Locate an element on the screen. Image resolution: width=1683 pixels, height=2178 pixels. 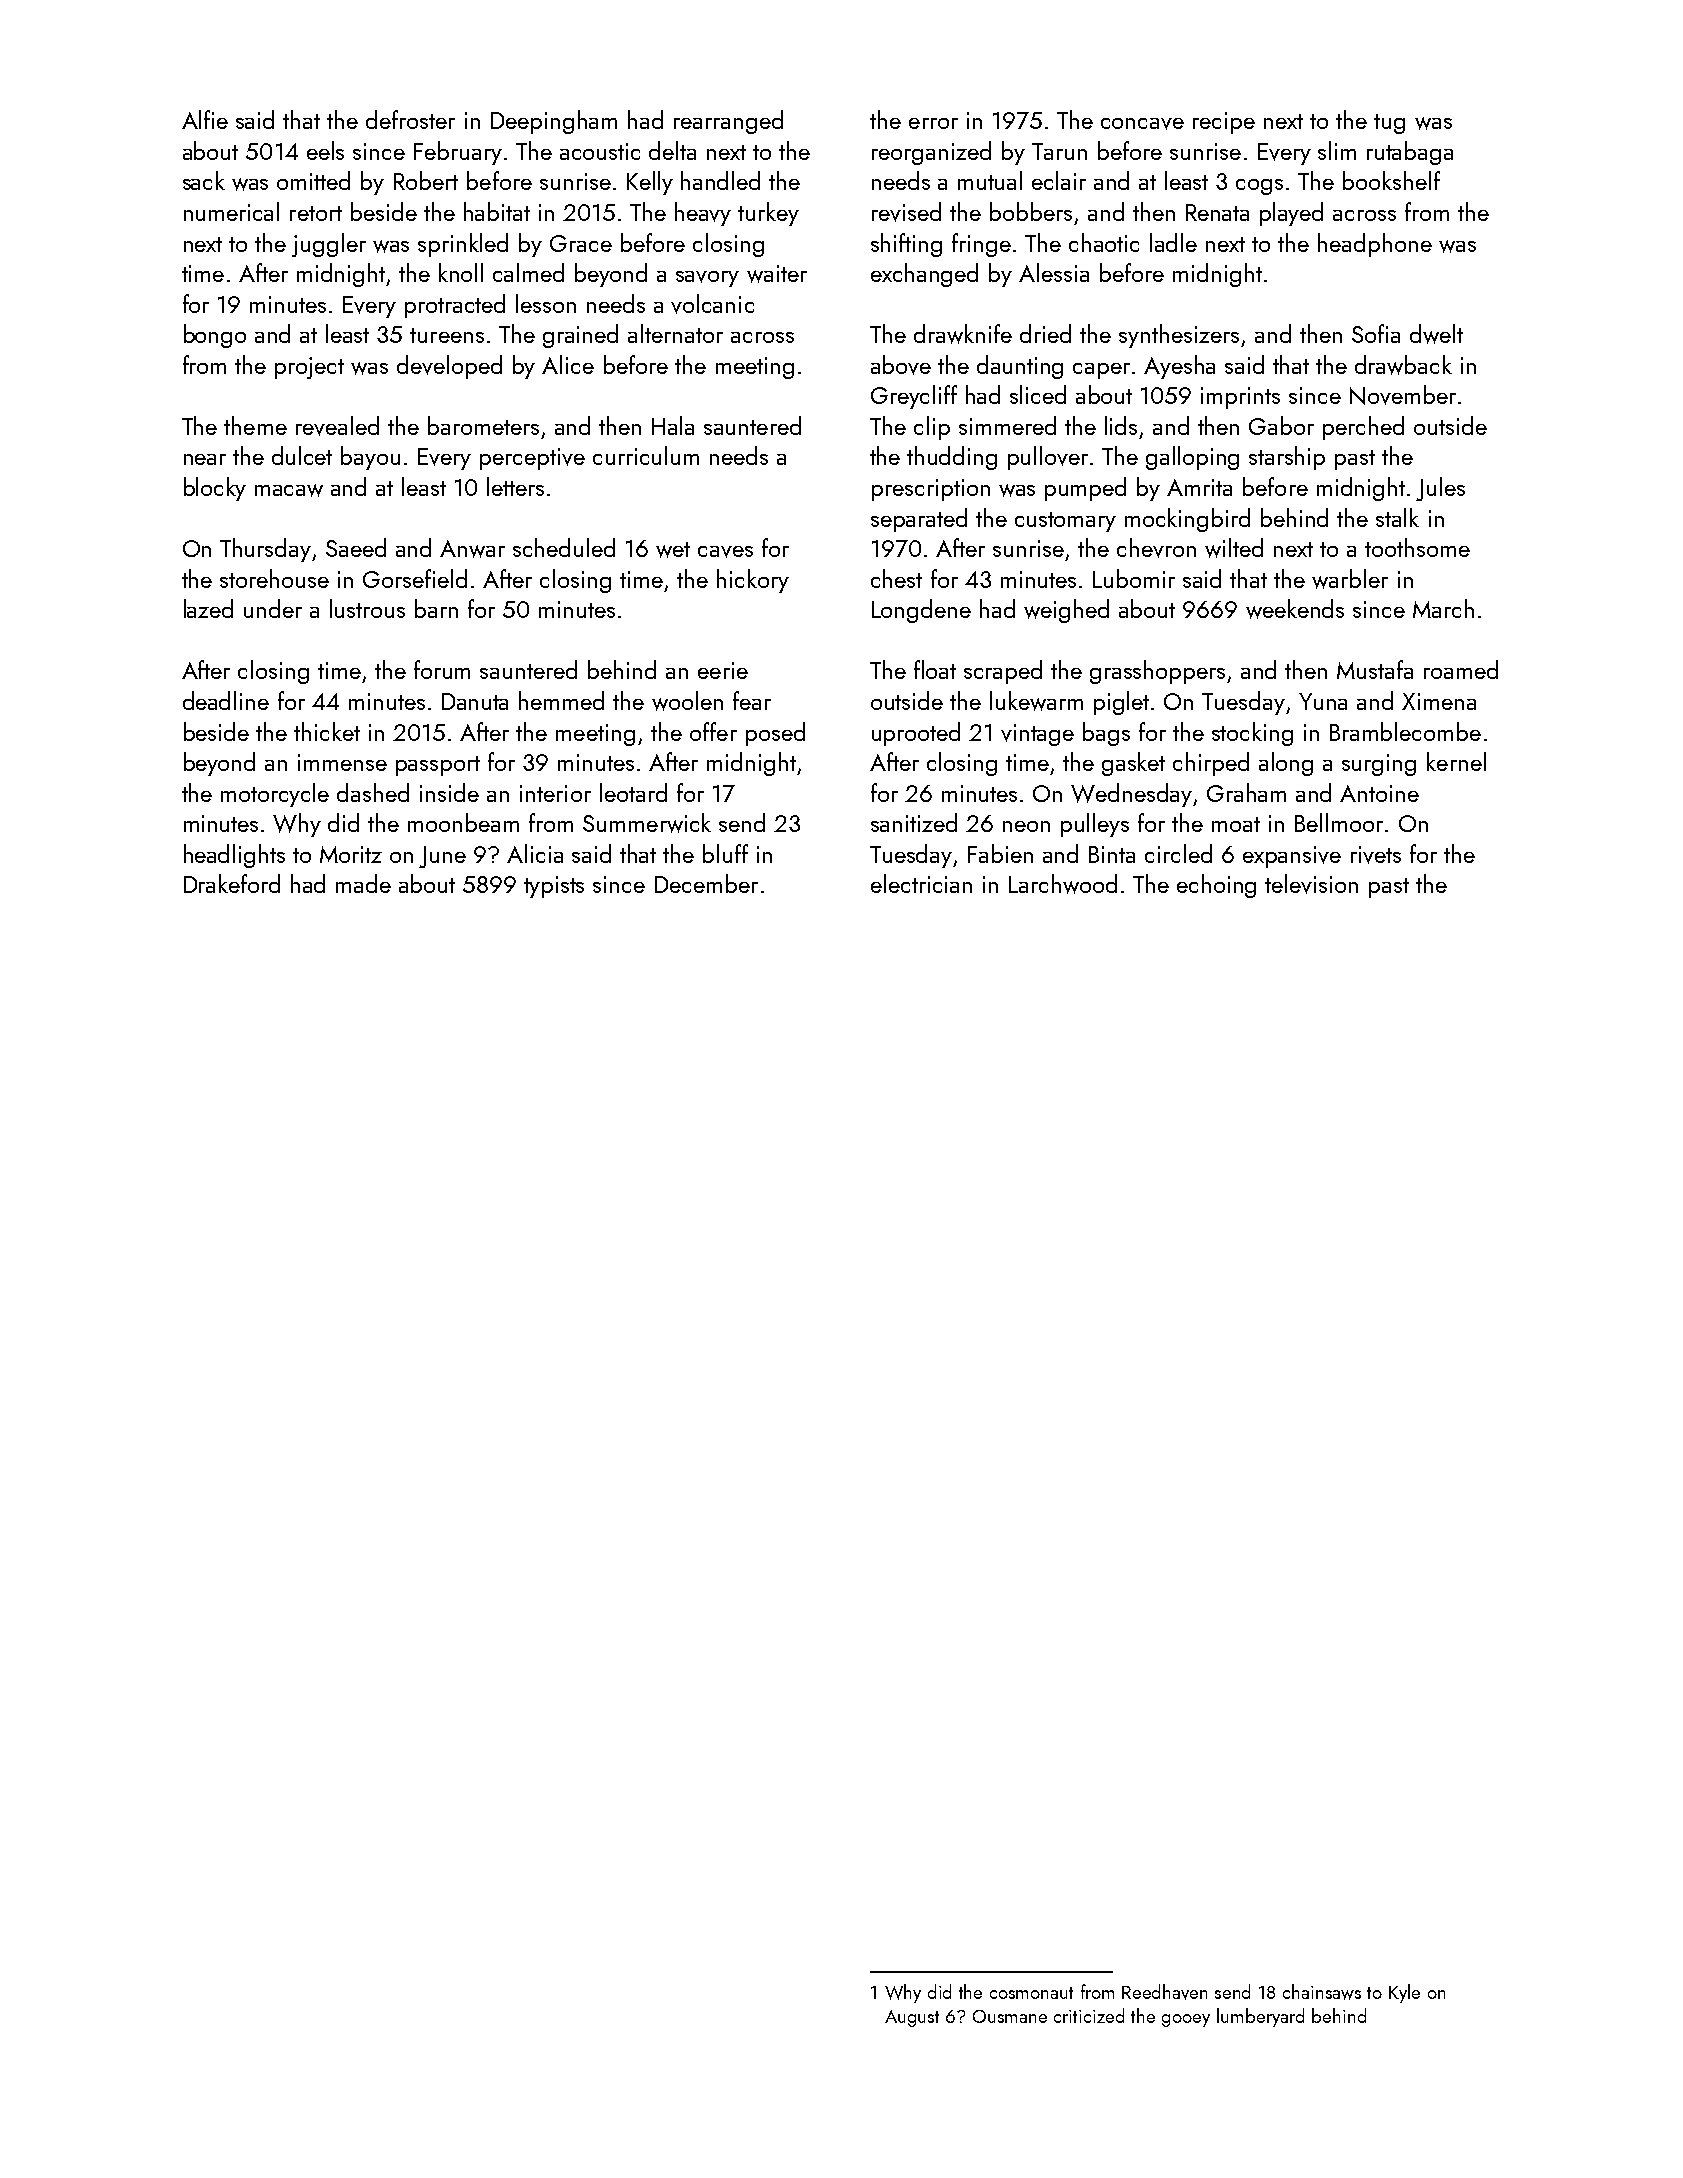
scraped is located at coordinates (1003, 672).
